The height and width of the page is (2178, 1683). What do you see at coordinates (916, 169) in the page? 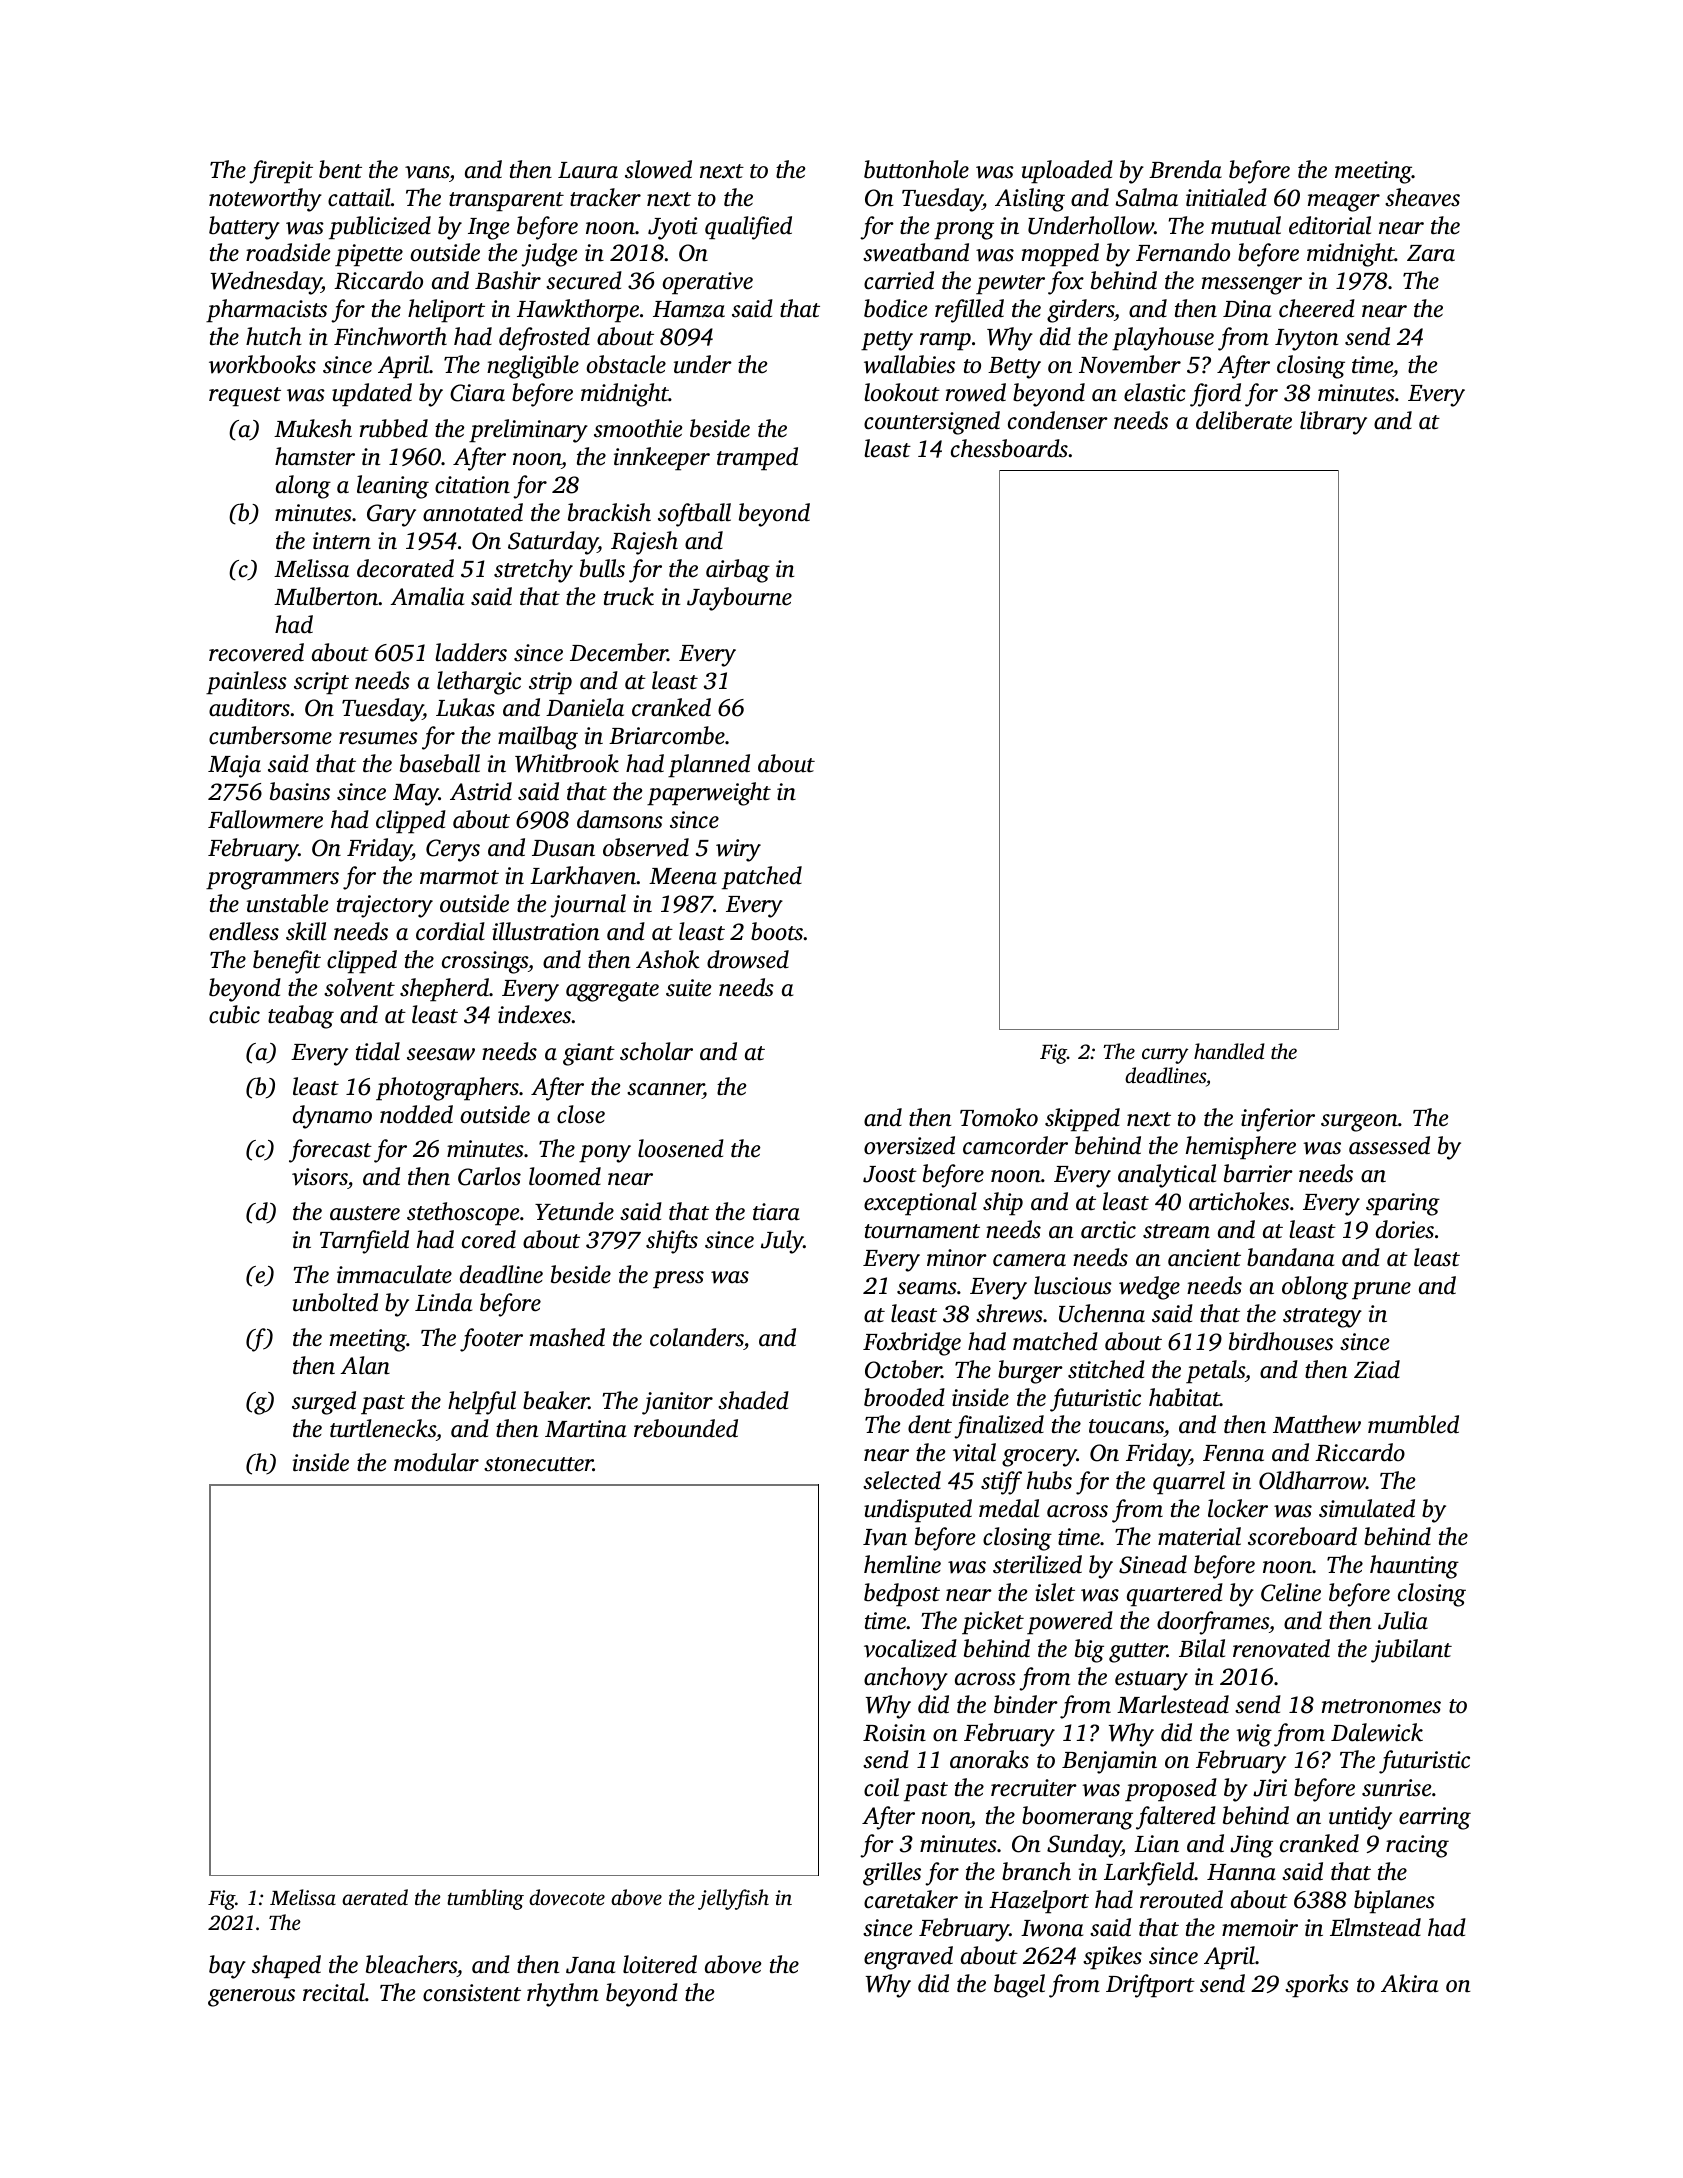
I see `buttonhole` at bounding box center [916, 169].
